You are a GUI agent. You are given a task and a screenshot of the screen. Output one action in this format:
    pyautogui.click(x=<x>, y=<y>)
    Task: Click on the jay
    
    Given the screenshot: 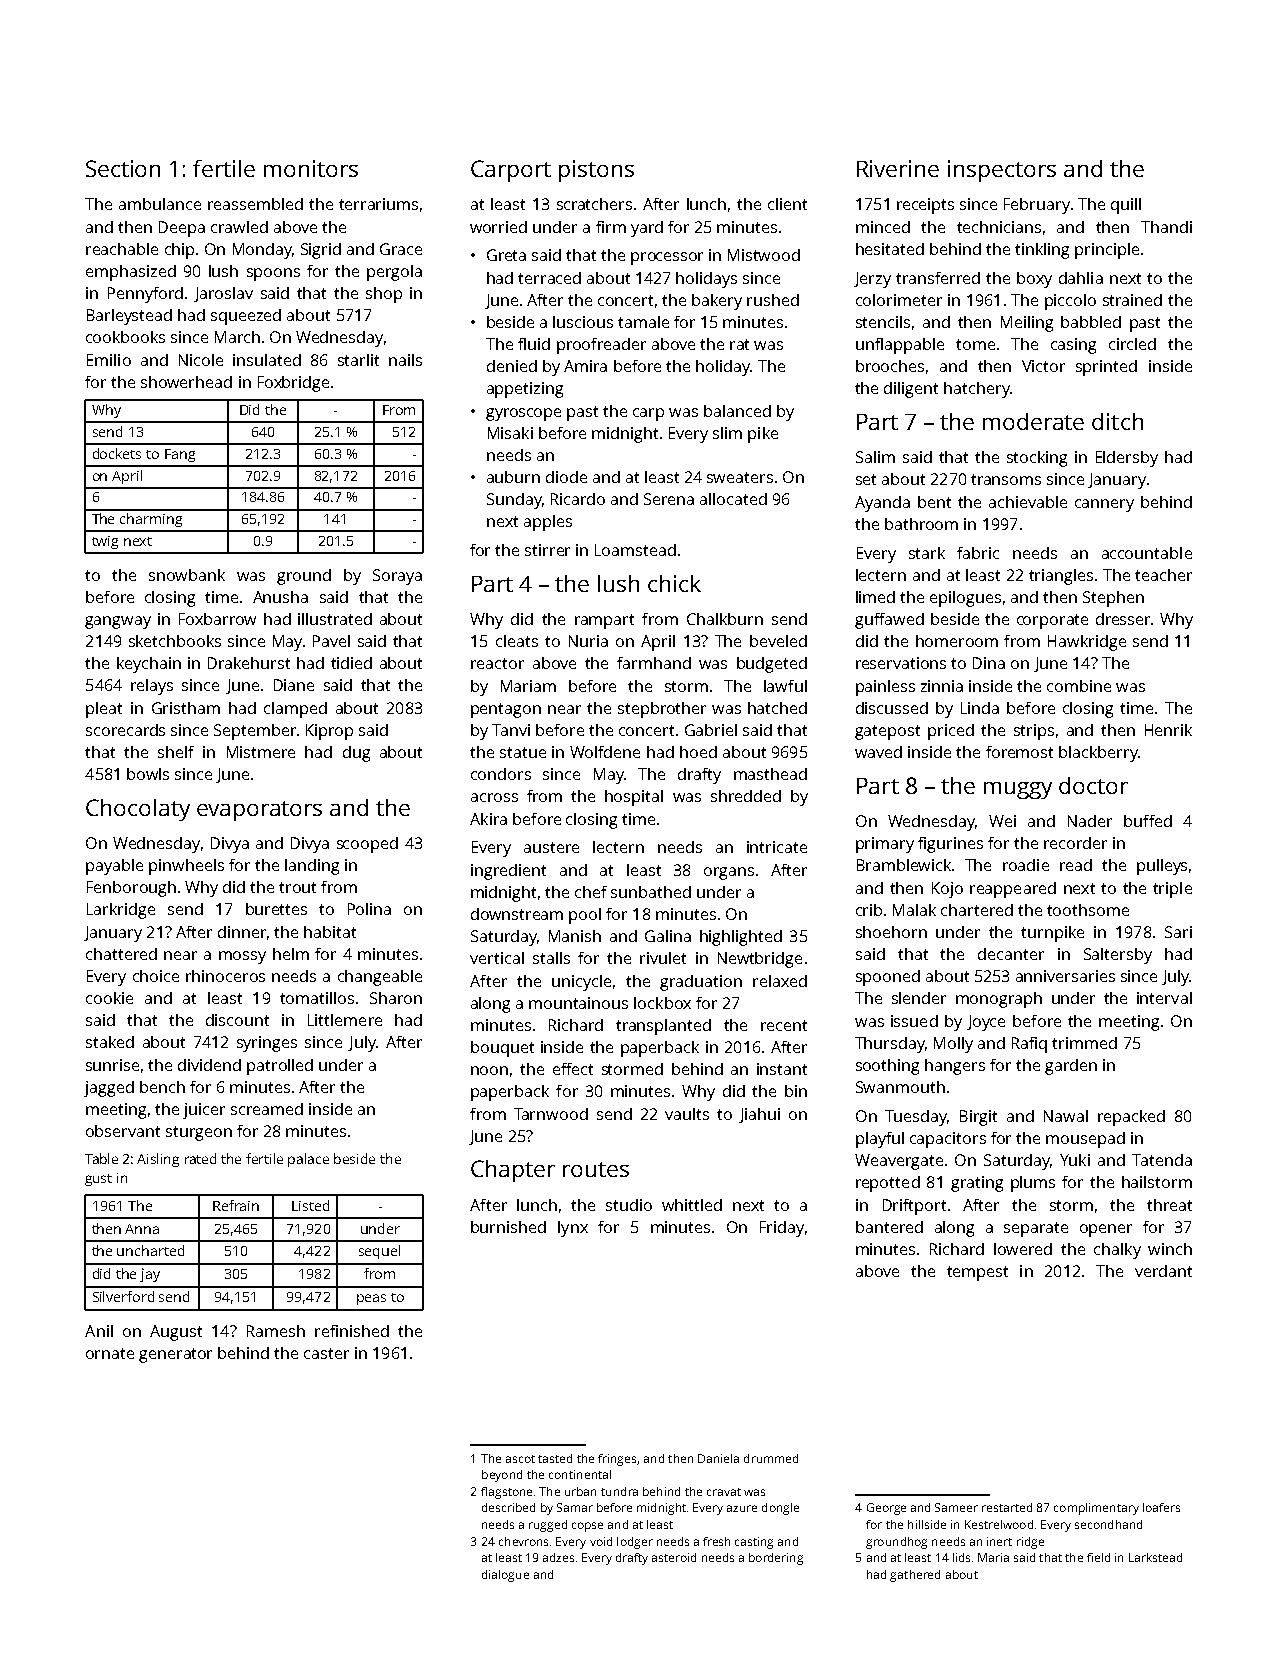 What is the action you would take?
    pyautogui.click(x=150, y=1275)
